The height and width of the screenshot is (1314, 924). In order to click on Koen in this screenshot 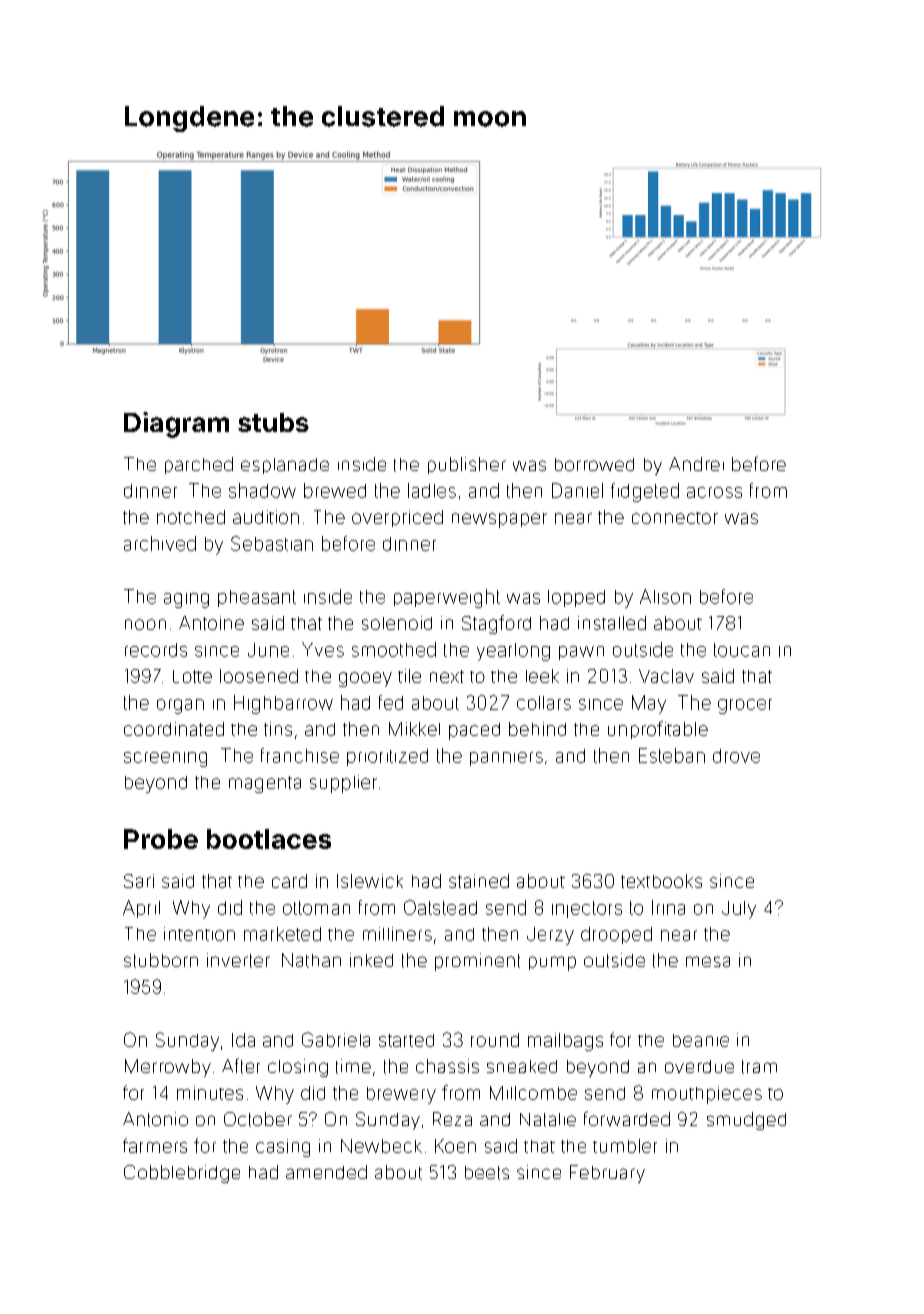, I will do `click(455, 1146)`.
